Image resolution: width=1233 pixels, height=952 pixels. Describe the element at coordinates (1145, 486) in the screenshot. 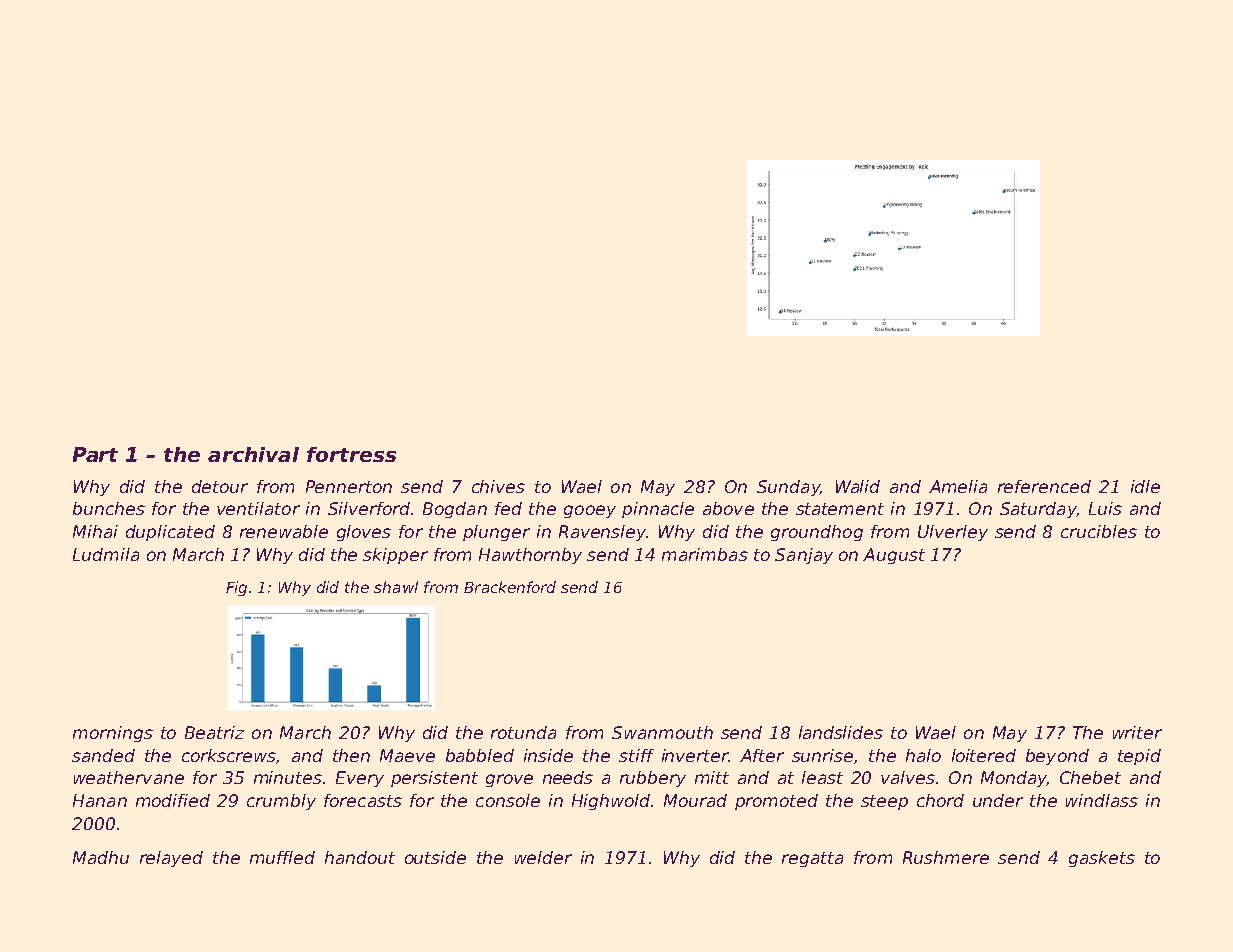

I see `idle` at that location.
